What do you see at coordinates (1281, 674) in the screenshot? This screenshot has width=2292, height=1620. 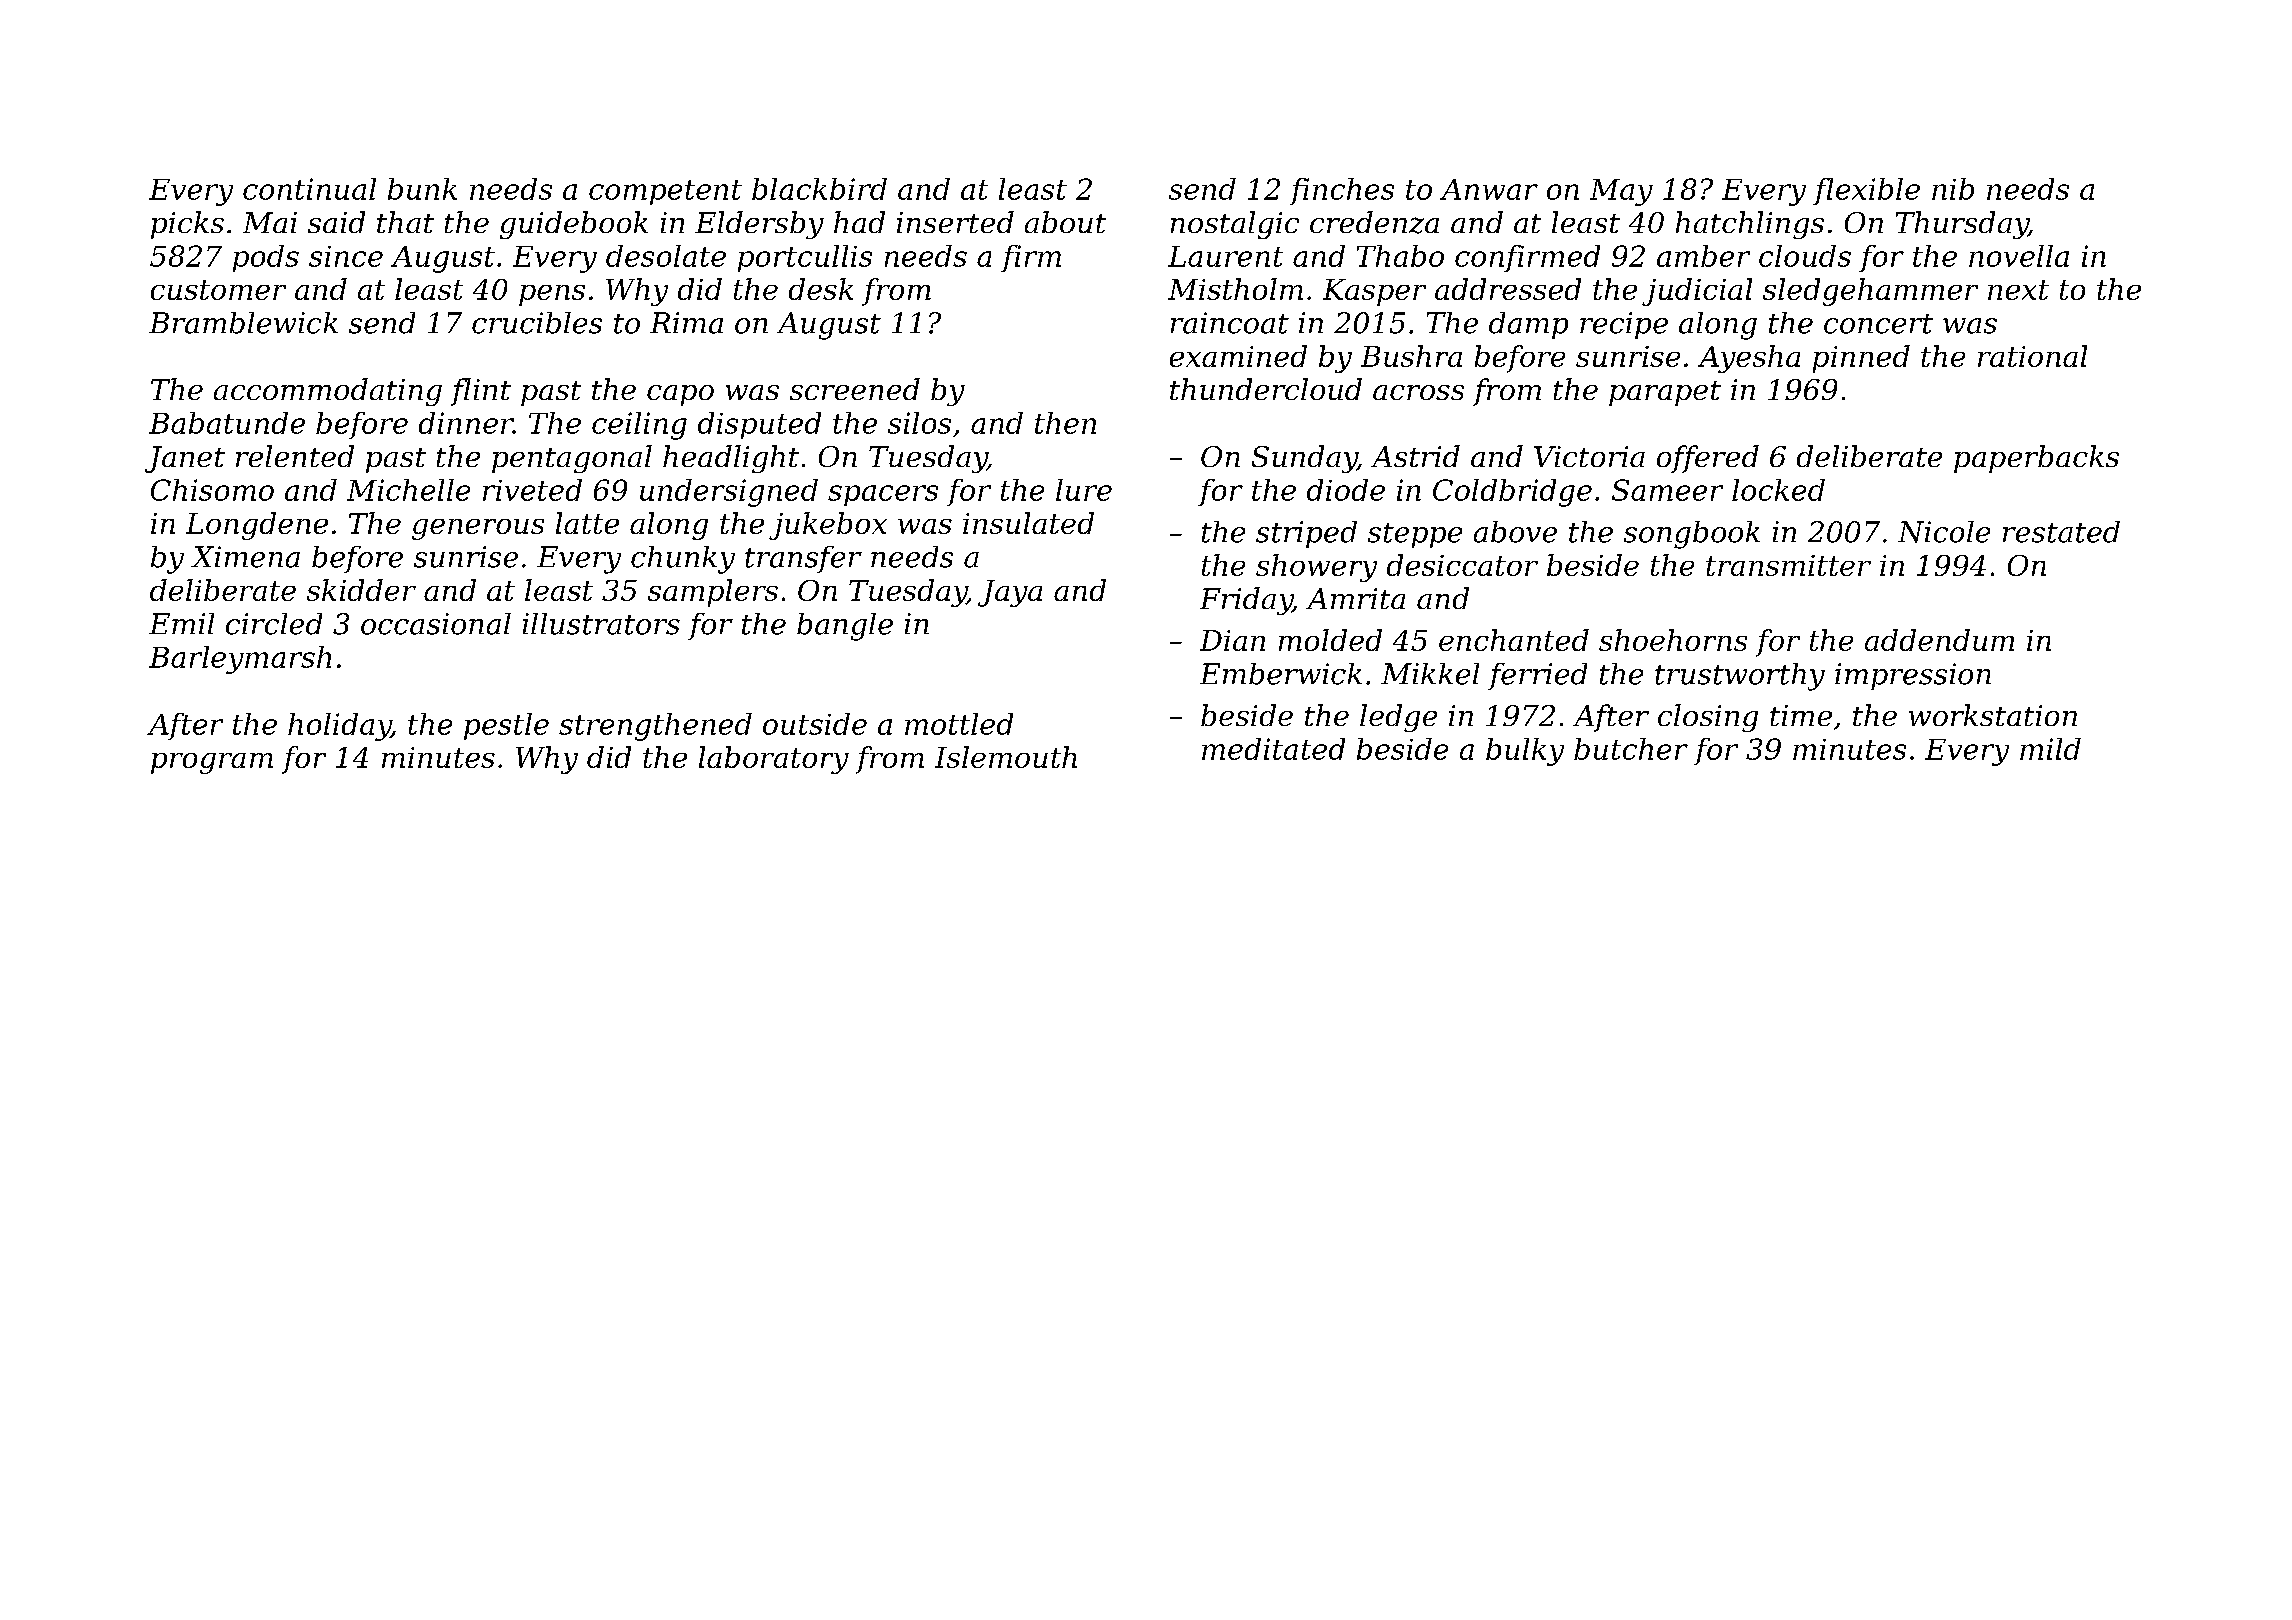 I see `Emberwick` at bounding box center [1281, 674].
